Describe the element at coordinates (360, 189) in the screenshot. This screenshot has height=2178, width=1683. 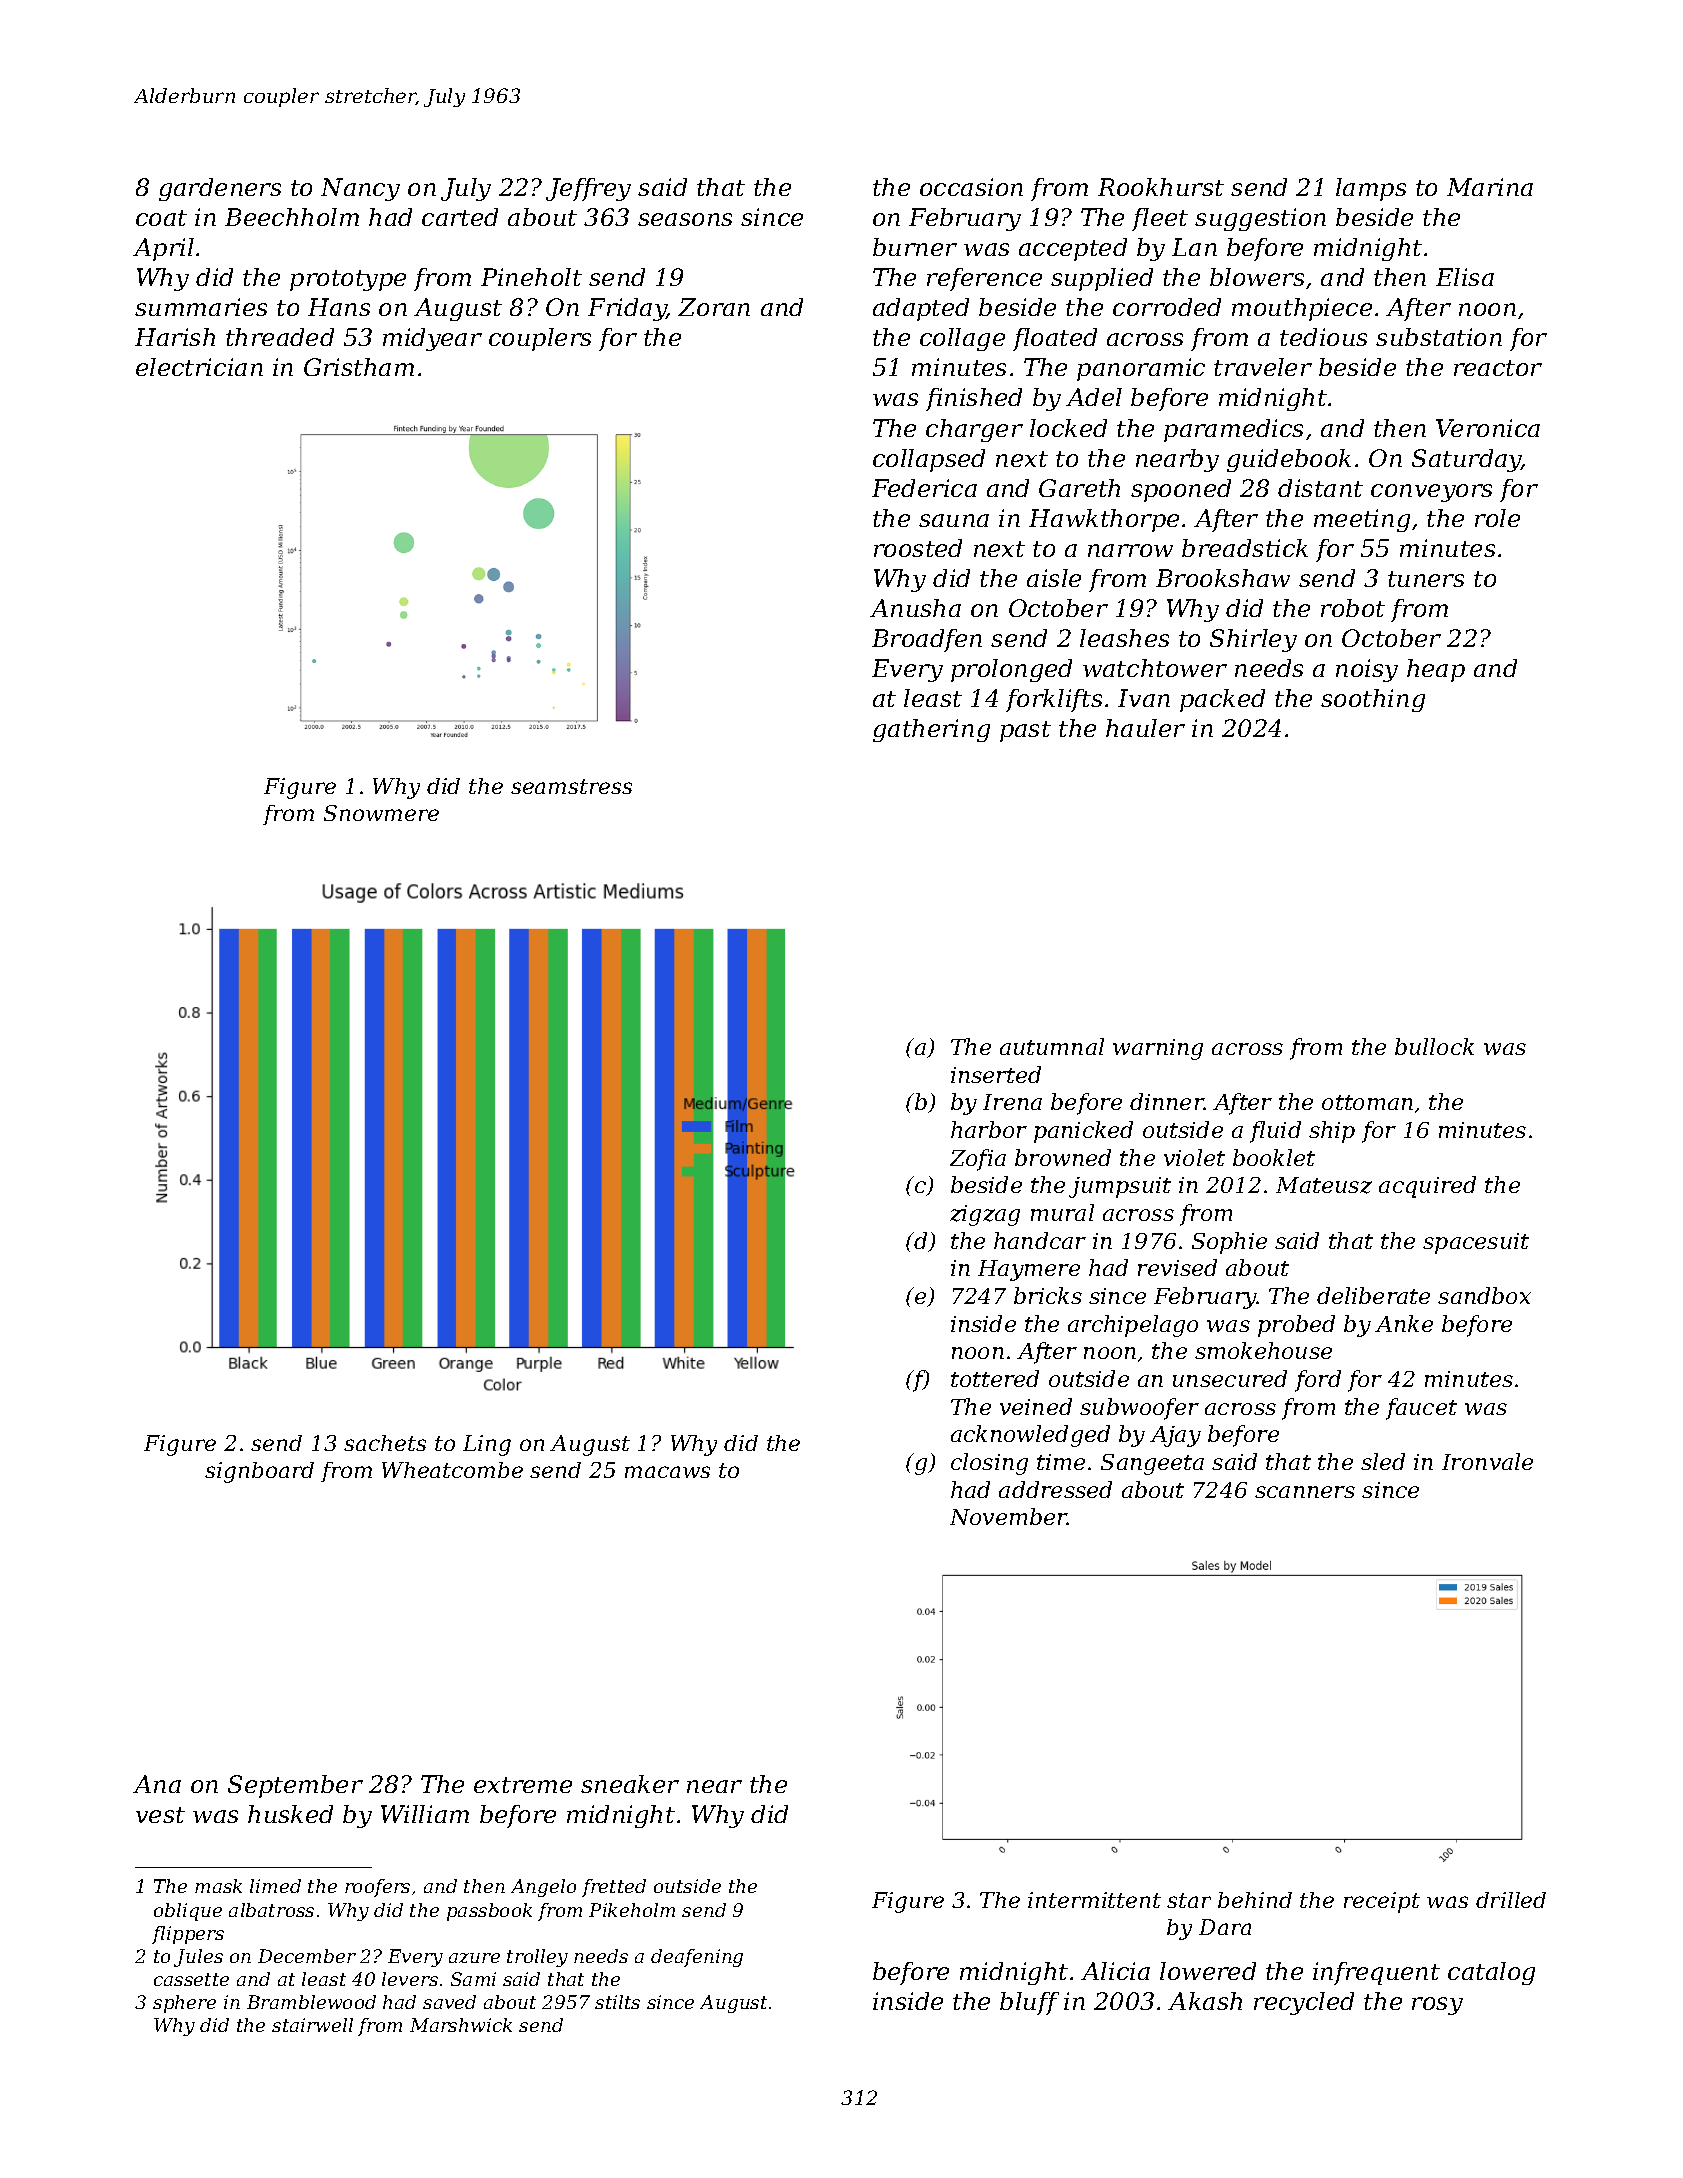
I see `Nancy` at that location.
